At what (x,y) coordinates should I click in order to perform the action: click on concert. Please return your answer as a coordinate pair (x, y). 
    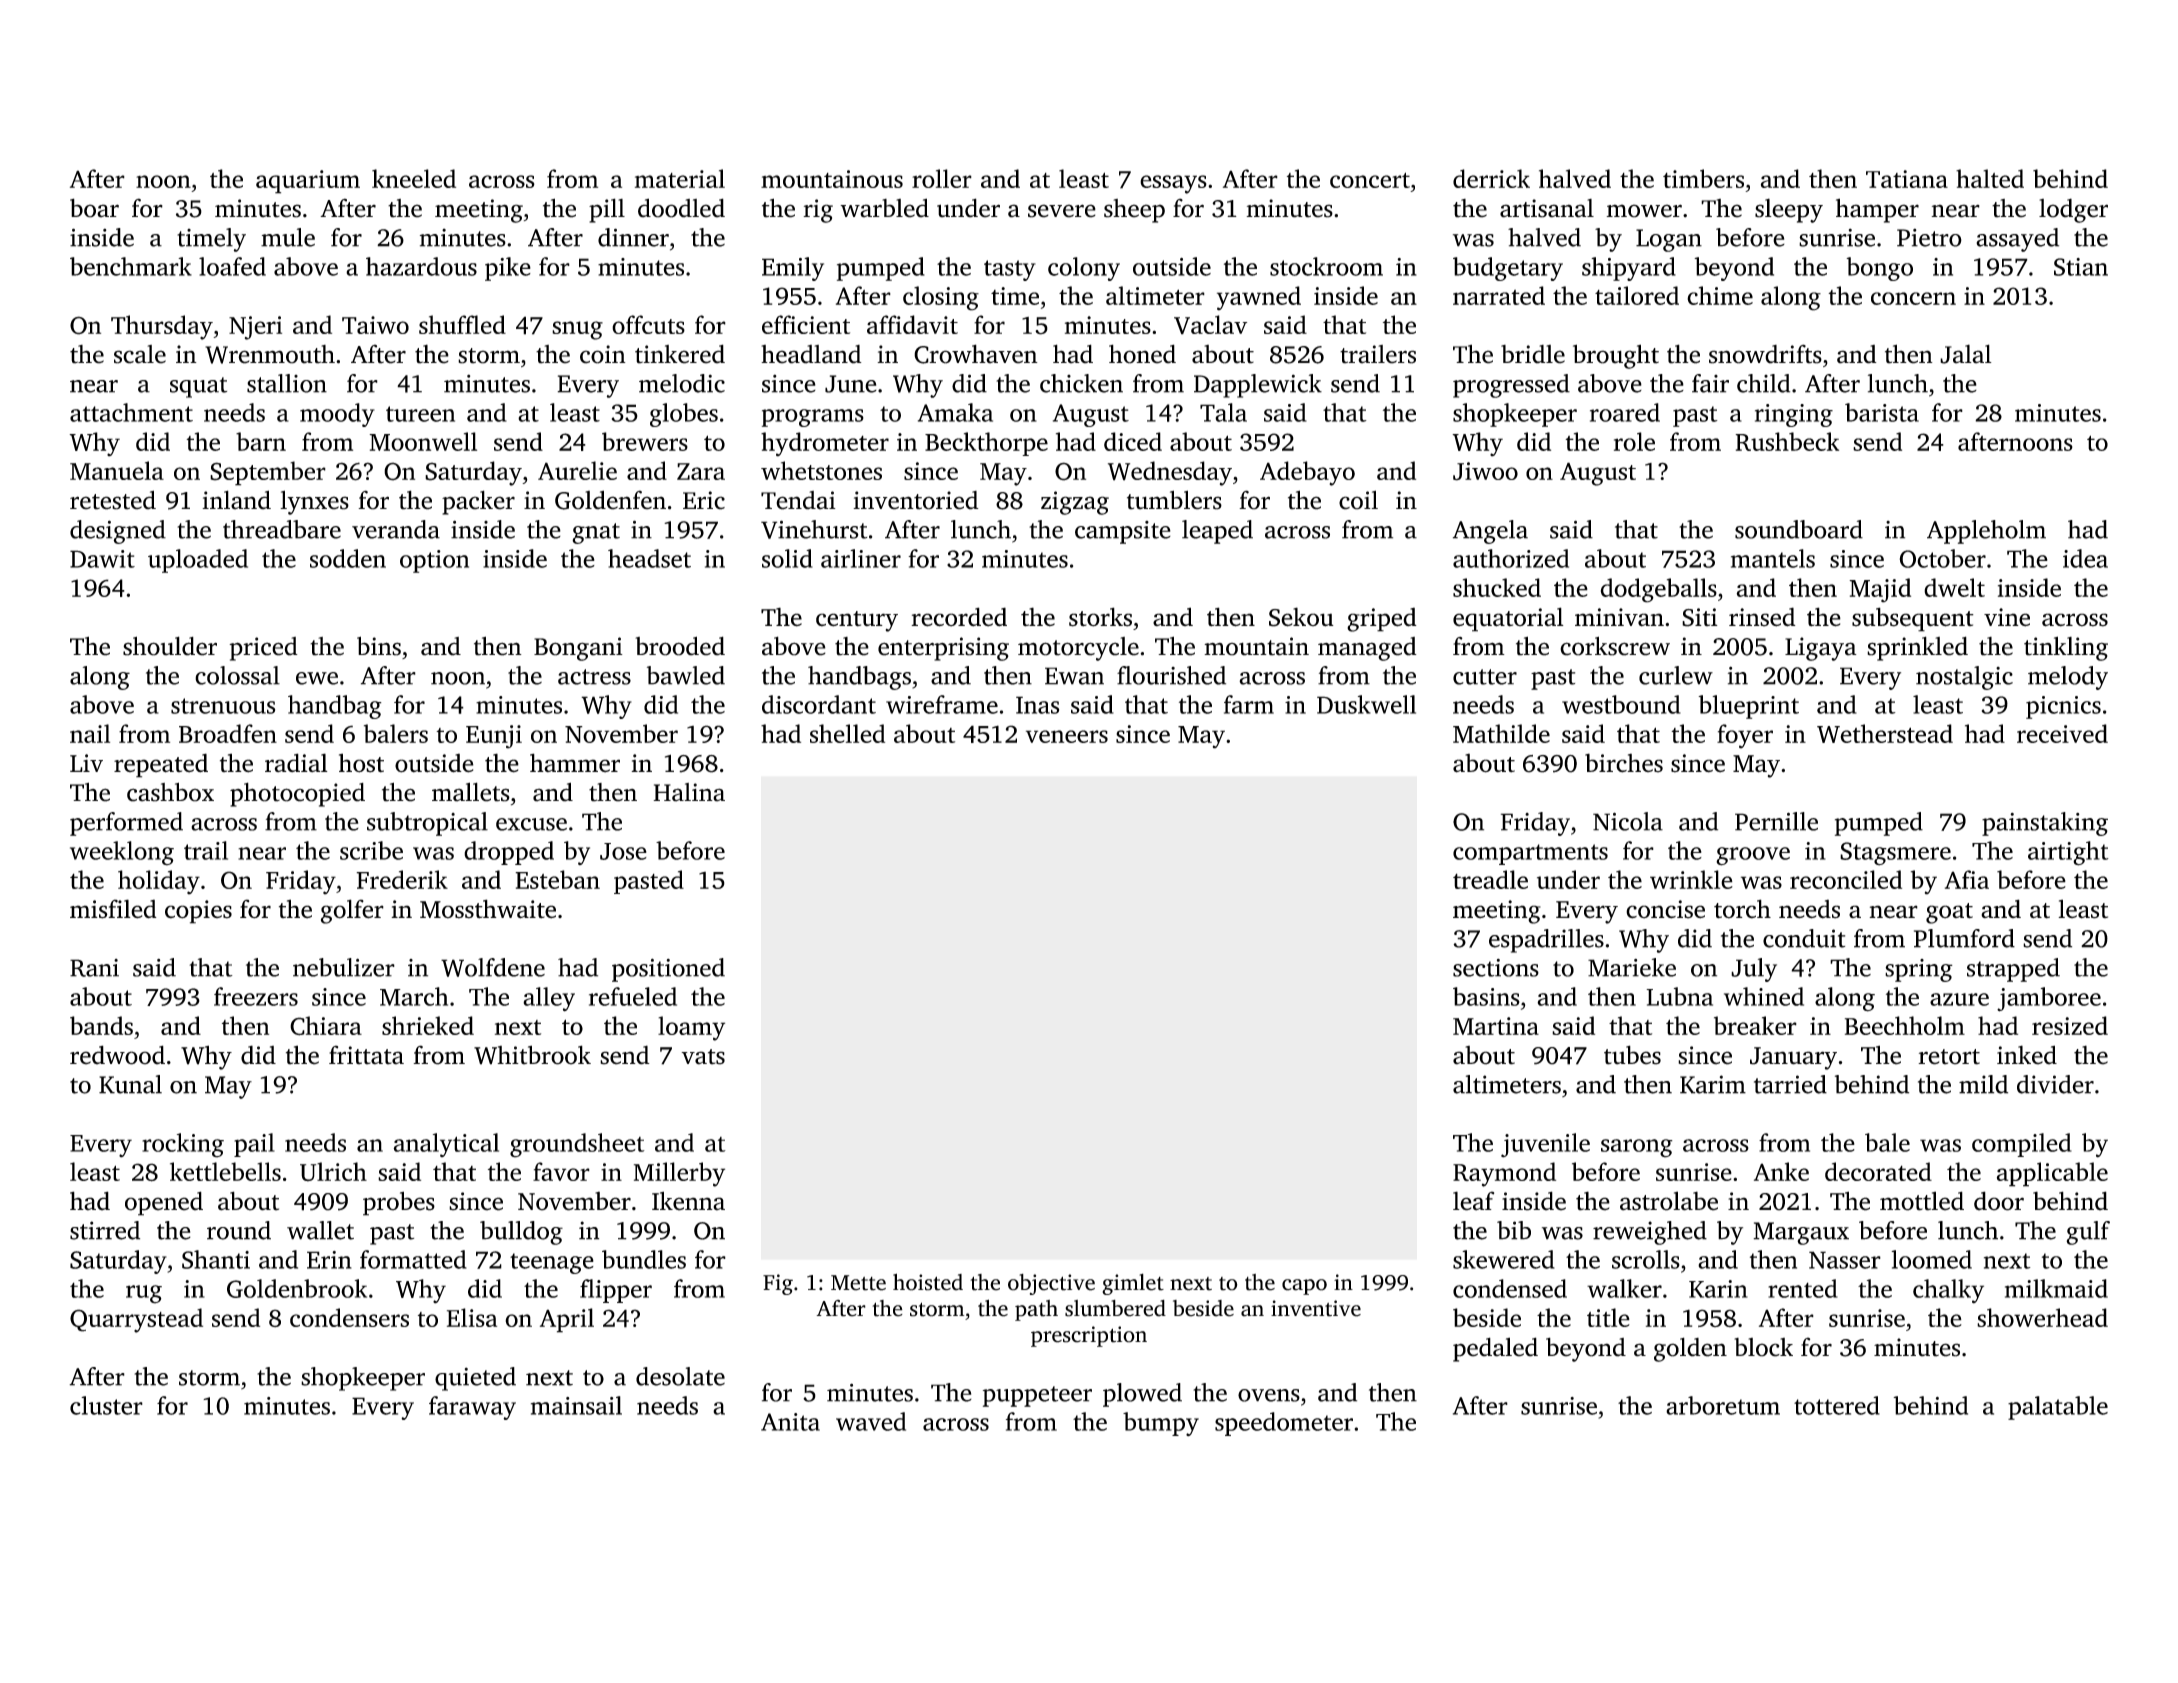
    Looking at the image, I should click on (1370, 180).
